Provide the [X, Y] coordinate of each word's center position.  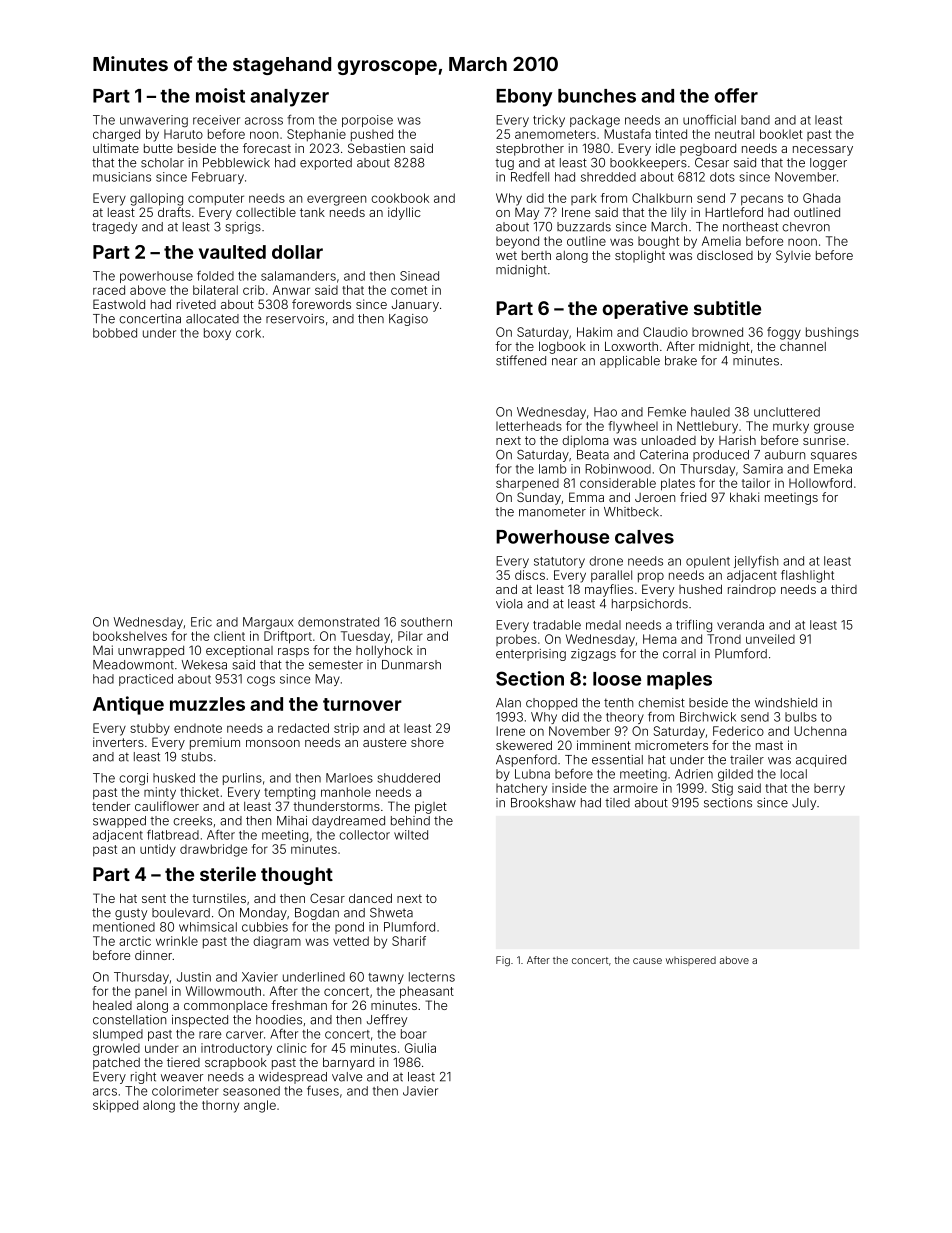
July [804, 804]
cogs [261, 681]
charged [116, 135]
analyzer [289, 98]
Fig [503, 961]
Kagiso [408, 320]
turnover [362, 704]
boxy [217, 334]
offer [736, 95]
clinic [292, 1048]
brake [681, 361]
